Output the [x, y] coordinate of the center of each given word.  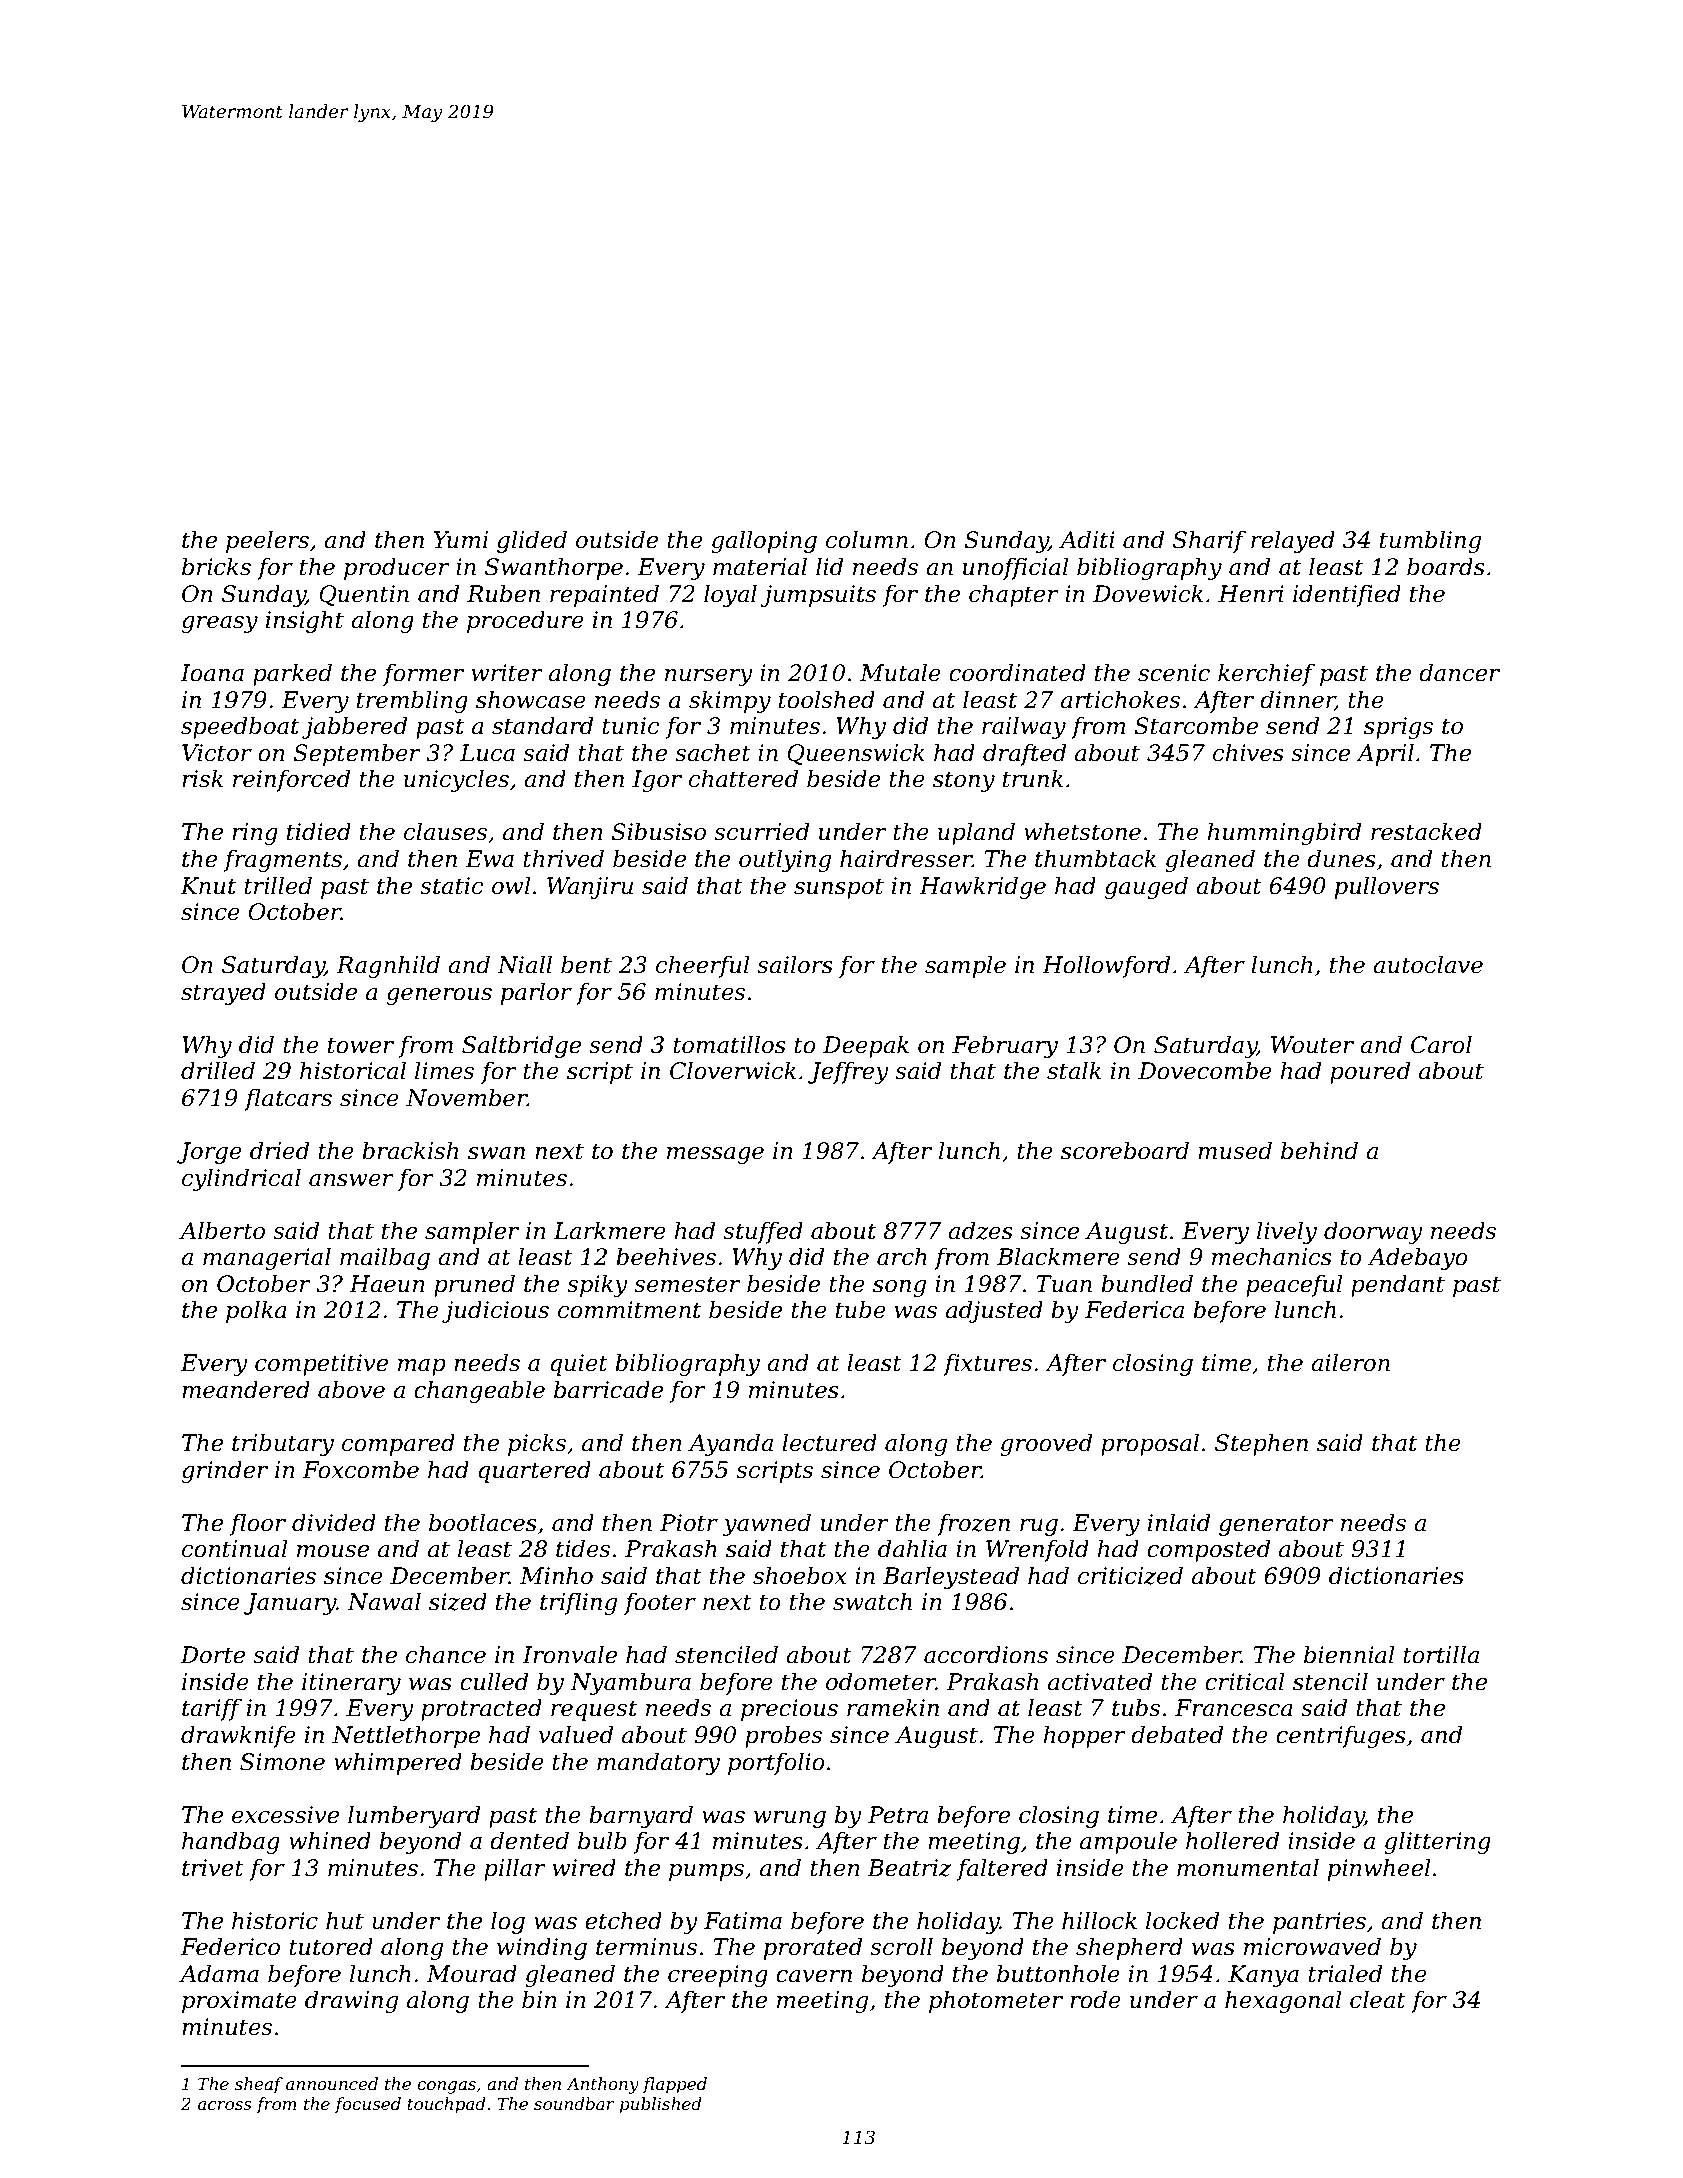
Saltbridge [521, 1046]
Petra [898, 1815]
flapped [675, 2085]
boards [1446, 566]
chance [446, 1654]
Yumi [461, 540]
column [867, 539]
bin [539, 1999]
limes [444, 1070]
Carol [1441, 1044]
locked [1182, 1920]
